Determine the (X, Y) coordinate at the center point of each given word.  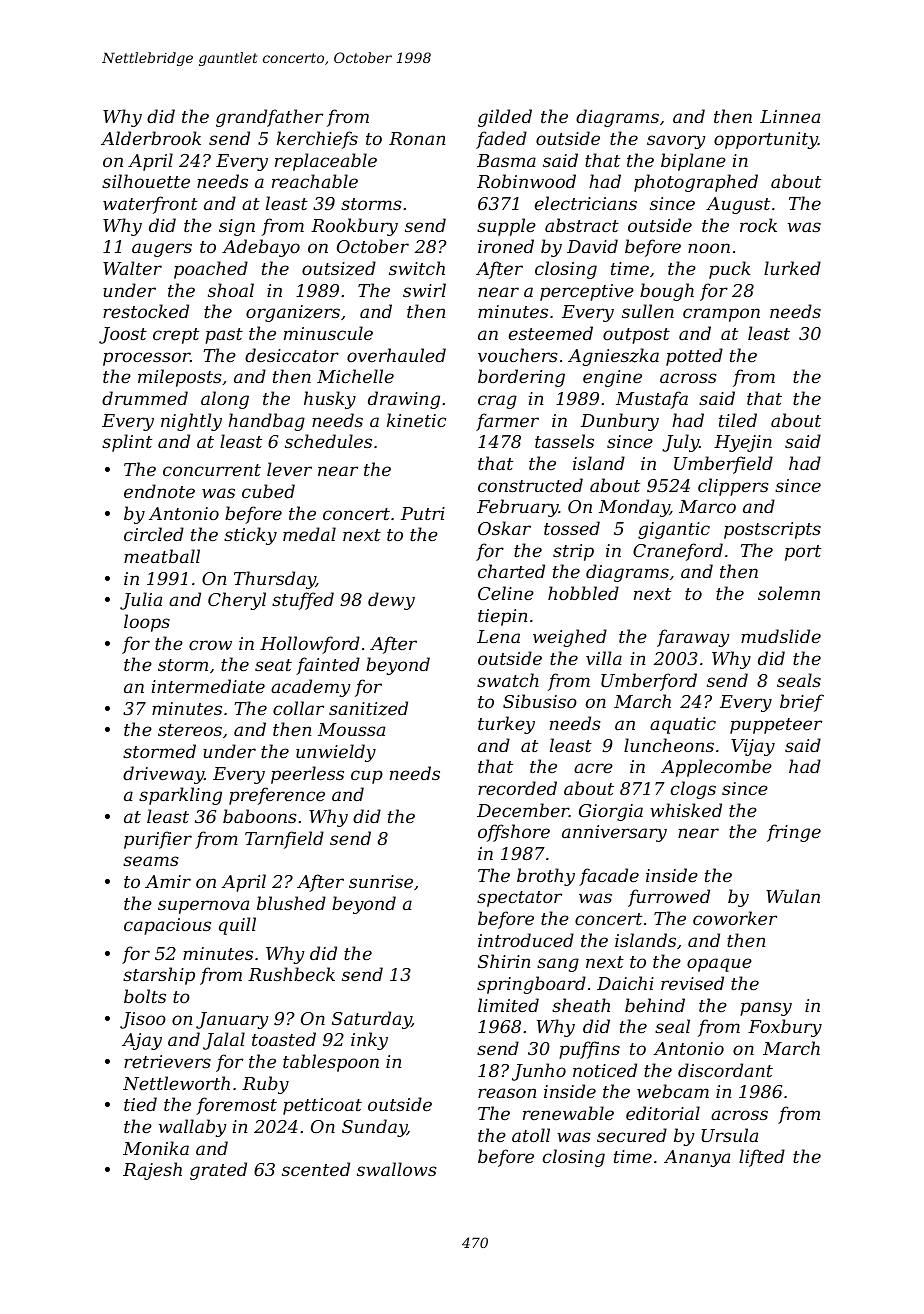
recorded (517, 788)
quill (237, 926)
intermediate (208, 686)
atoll (531, 1135)
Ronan (417, 138)
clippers (733, 487)
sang (558, 965)
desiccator (292, 355)
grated (218, 1171)
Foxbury (785, 1028)
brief (802, 703)
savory (676, 142)
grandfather (269, 118)
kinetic (416, 420)
